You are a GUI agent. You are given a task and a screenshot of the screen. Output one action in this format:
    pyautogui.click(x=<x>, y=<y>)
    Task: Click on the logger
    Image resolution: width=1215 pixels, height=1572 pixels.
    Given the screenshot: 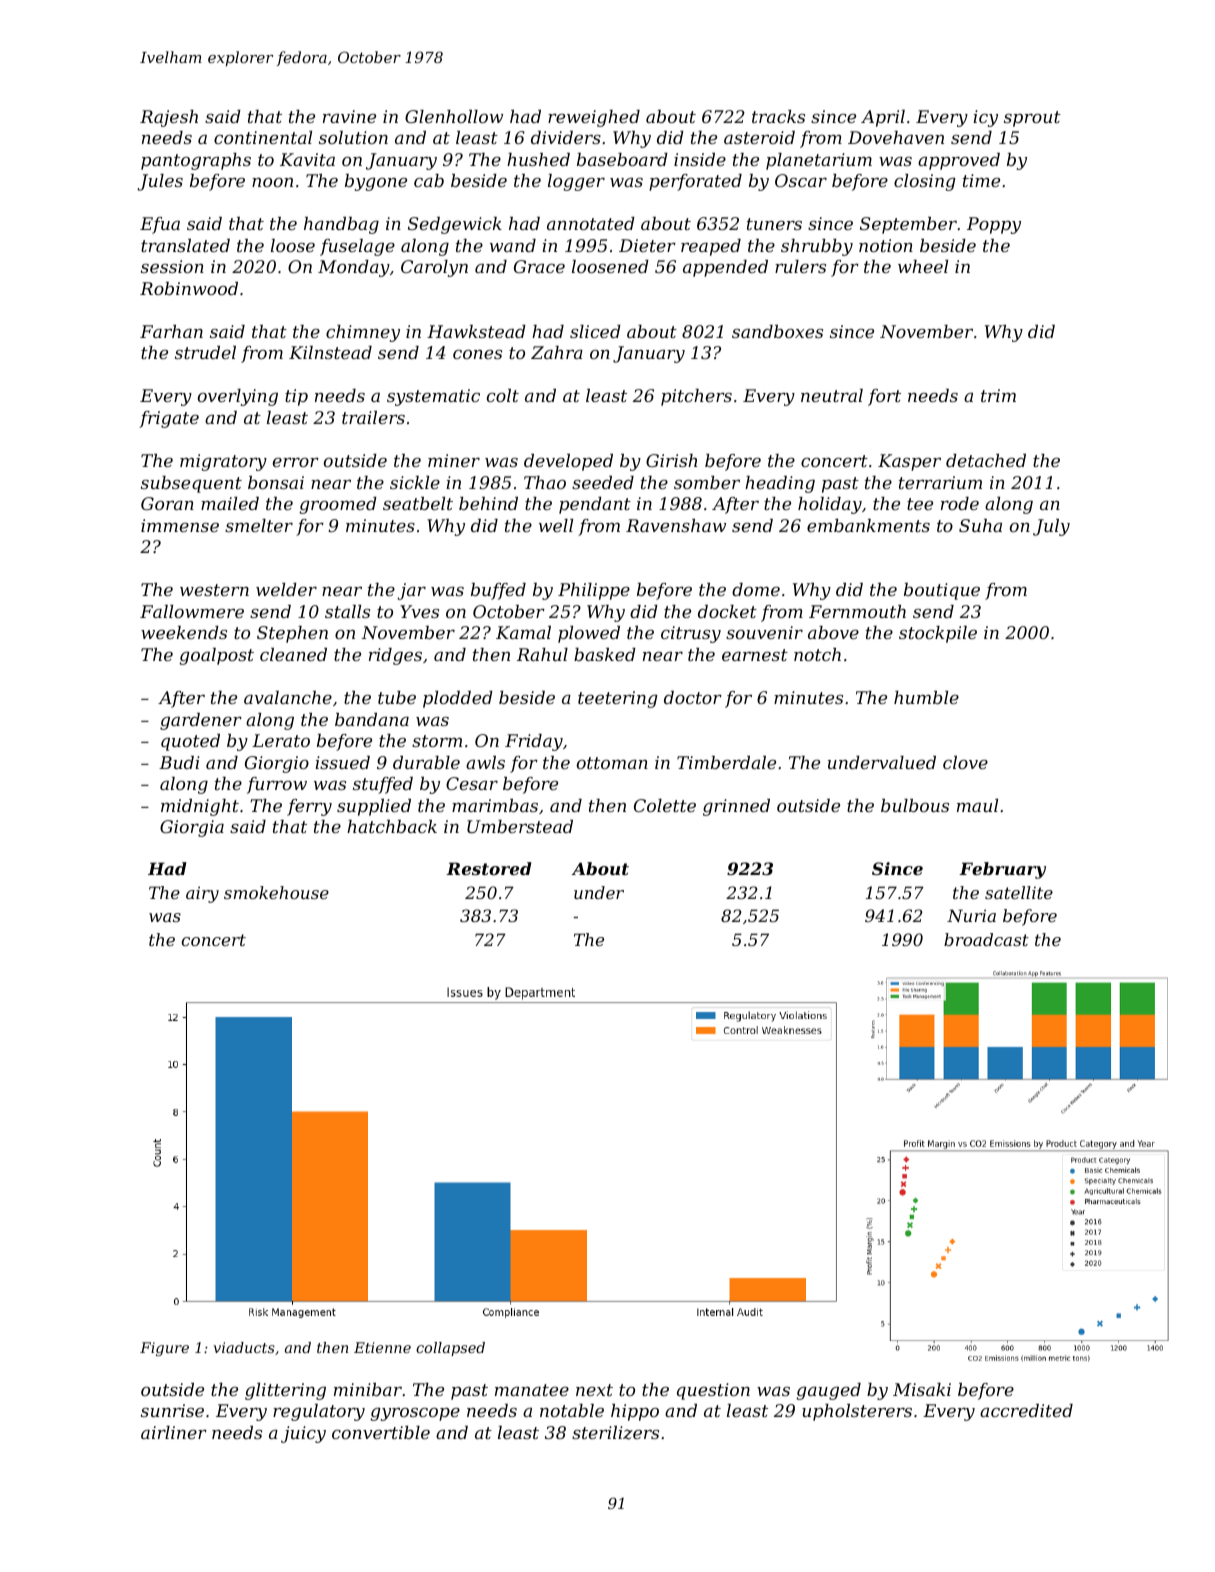 What is the action you would take?
    pyautogui.click(x=576, y=182)
